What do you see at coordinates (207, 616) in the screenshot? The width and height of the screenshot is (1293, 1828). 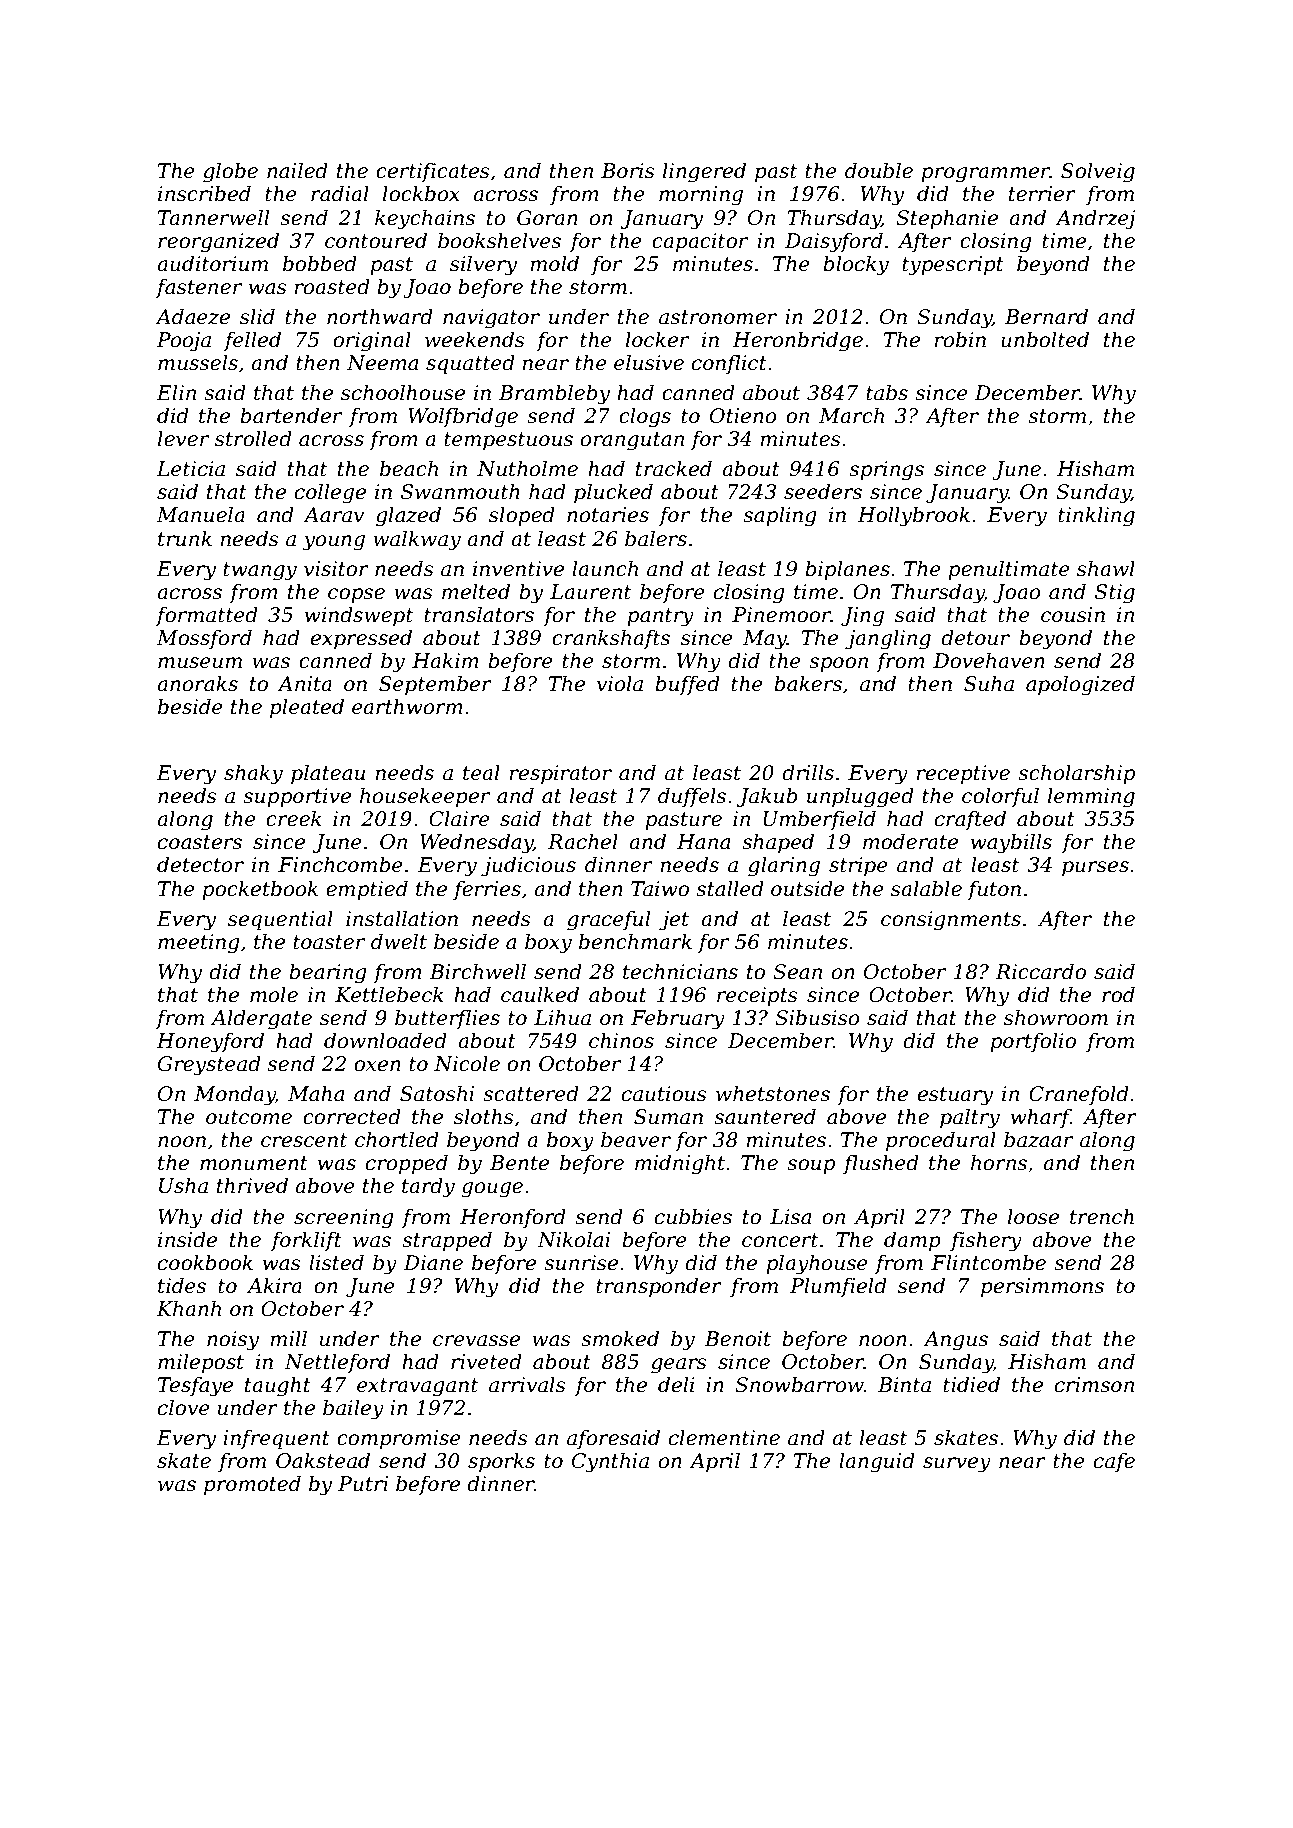 I see `formatted` at bounding box center [207, 616].
